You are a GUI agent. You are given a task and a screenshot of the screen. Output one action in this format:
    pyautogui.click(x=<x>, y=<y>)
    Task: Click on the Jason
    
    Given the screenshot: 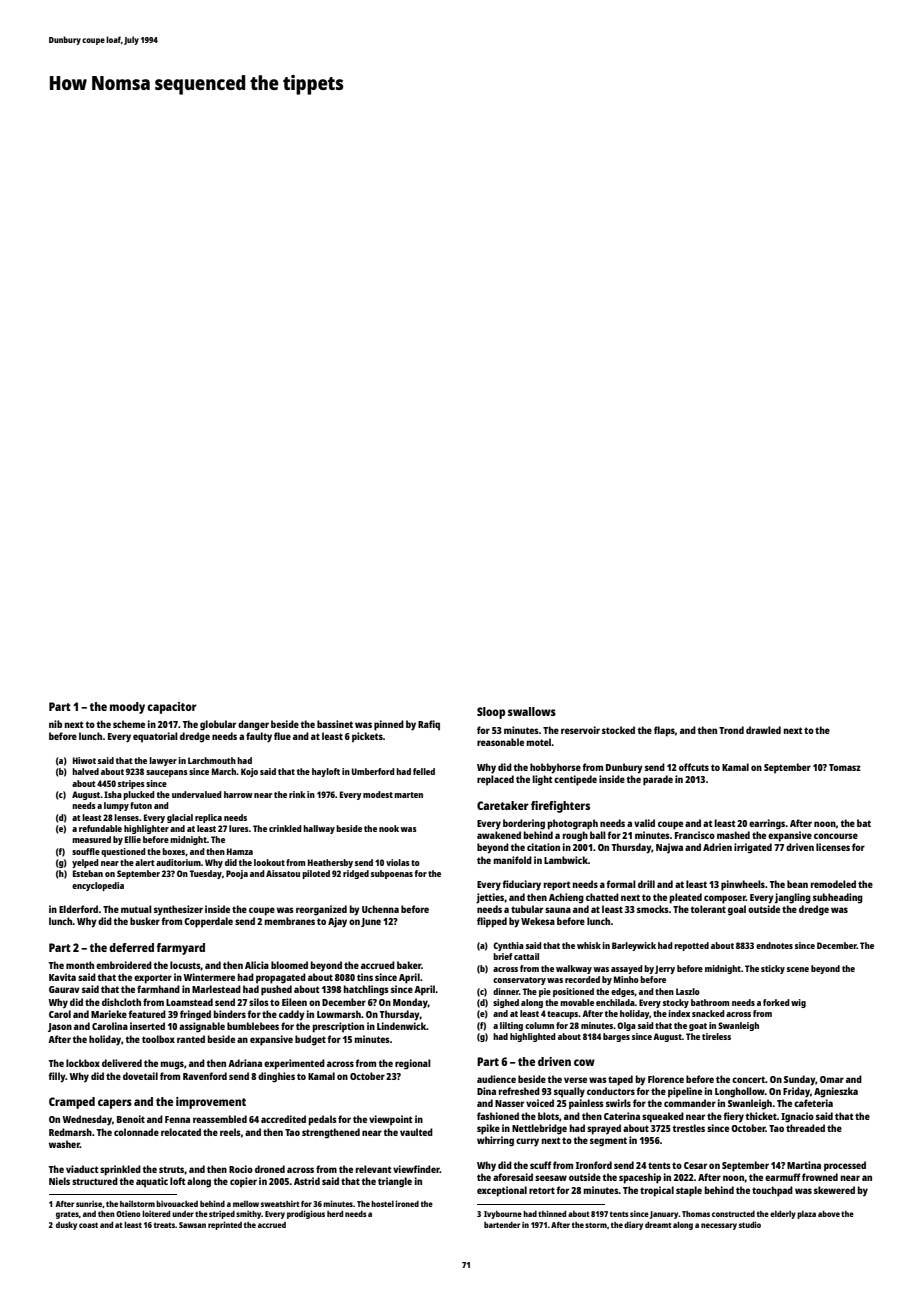 What is the action you would take?
    pyautogui.click(x=60, y=1027)
